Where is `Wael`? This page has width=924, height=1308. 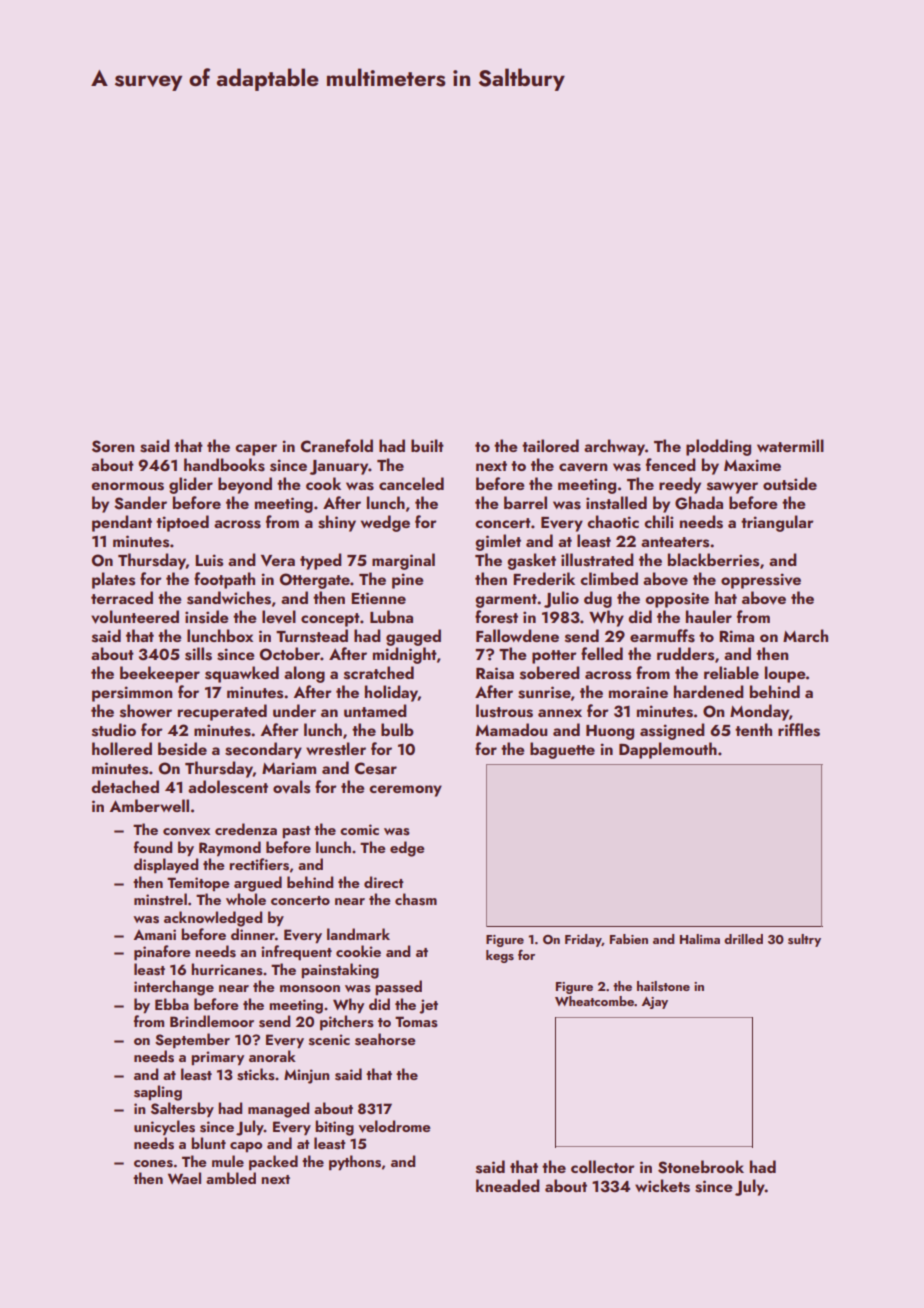
Wael is located at coordinates (184, 1178).
